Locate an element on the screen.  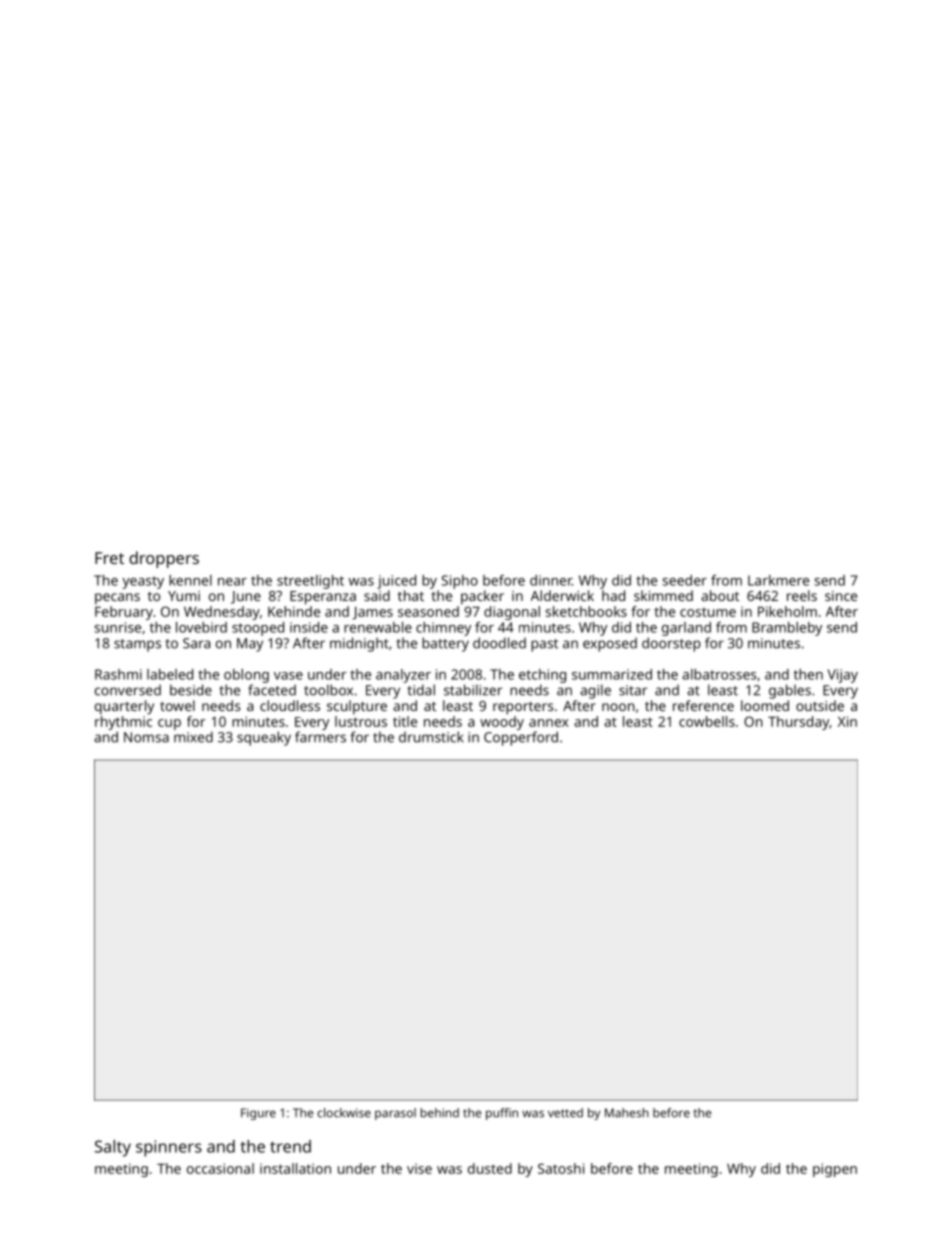
Copperford is located at coordinates (521, 738).
